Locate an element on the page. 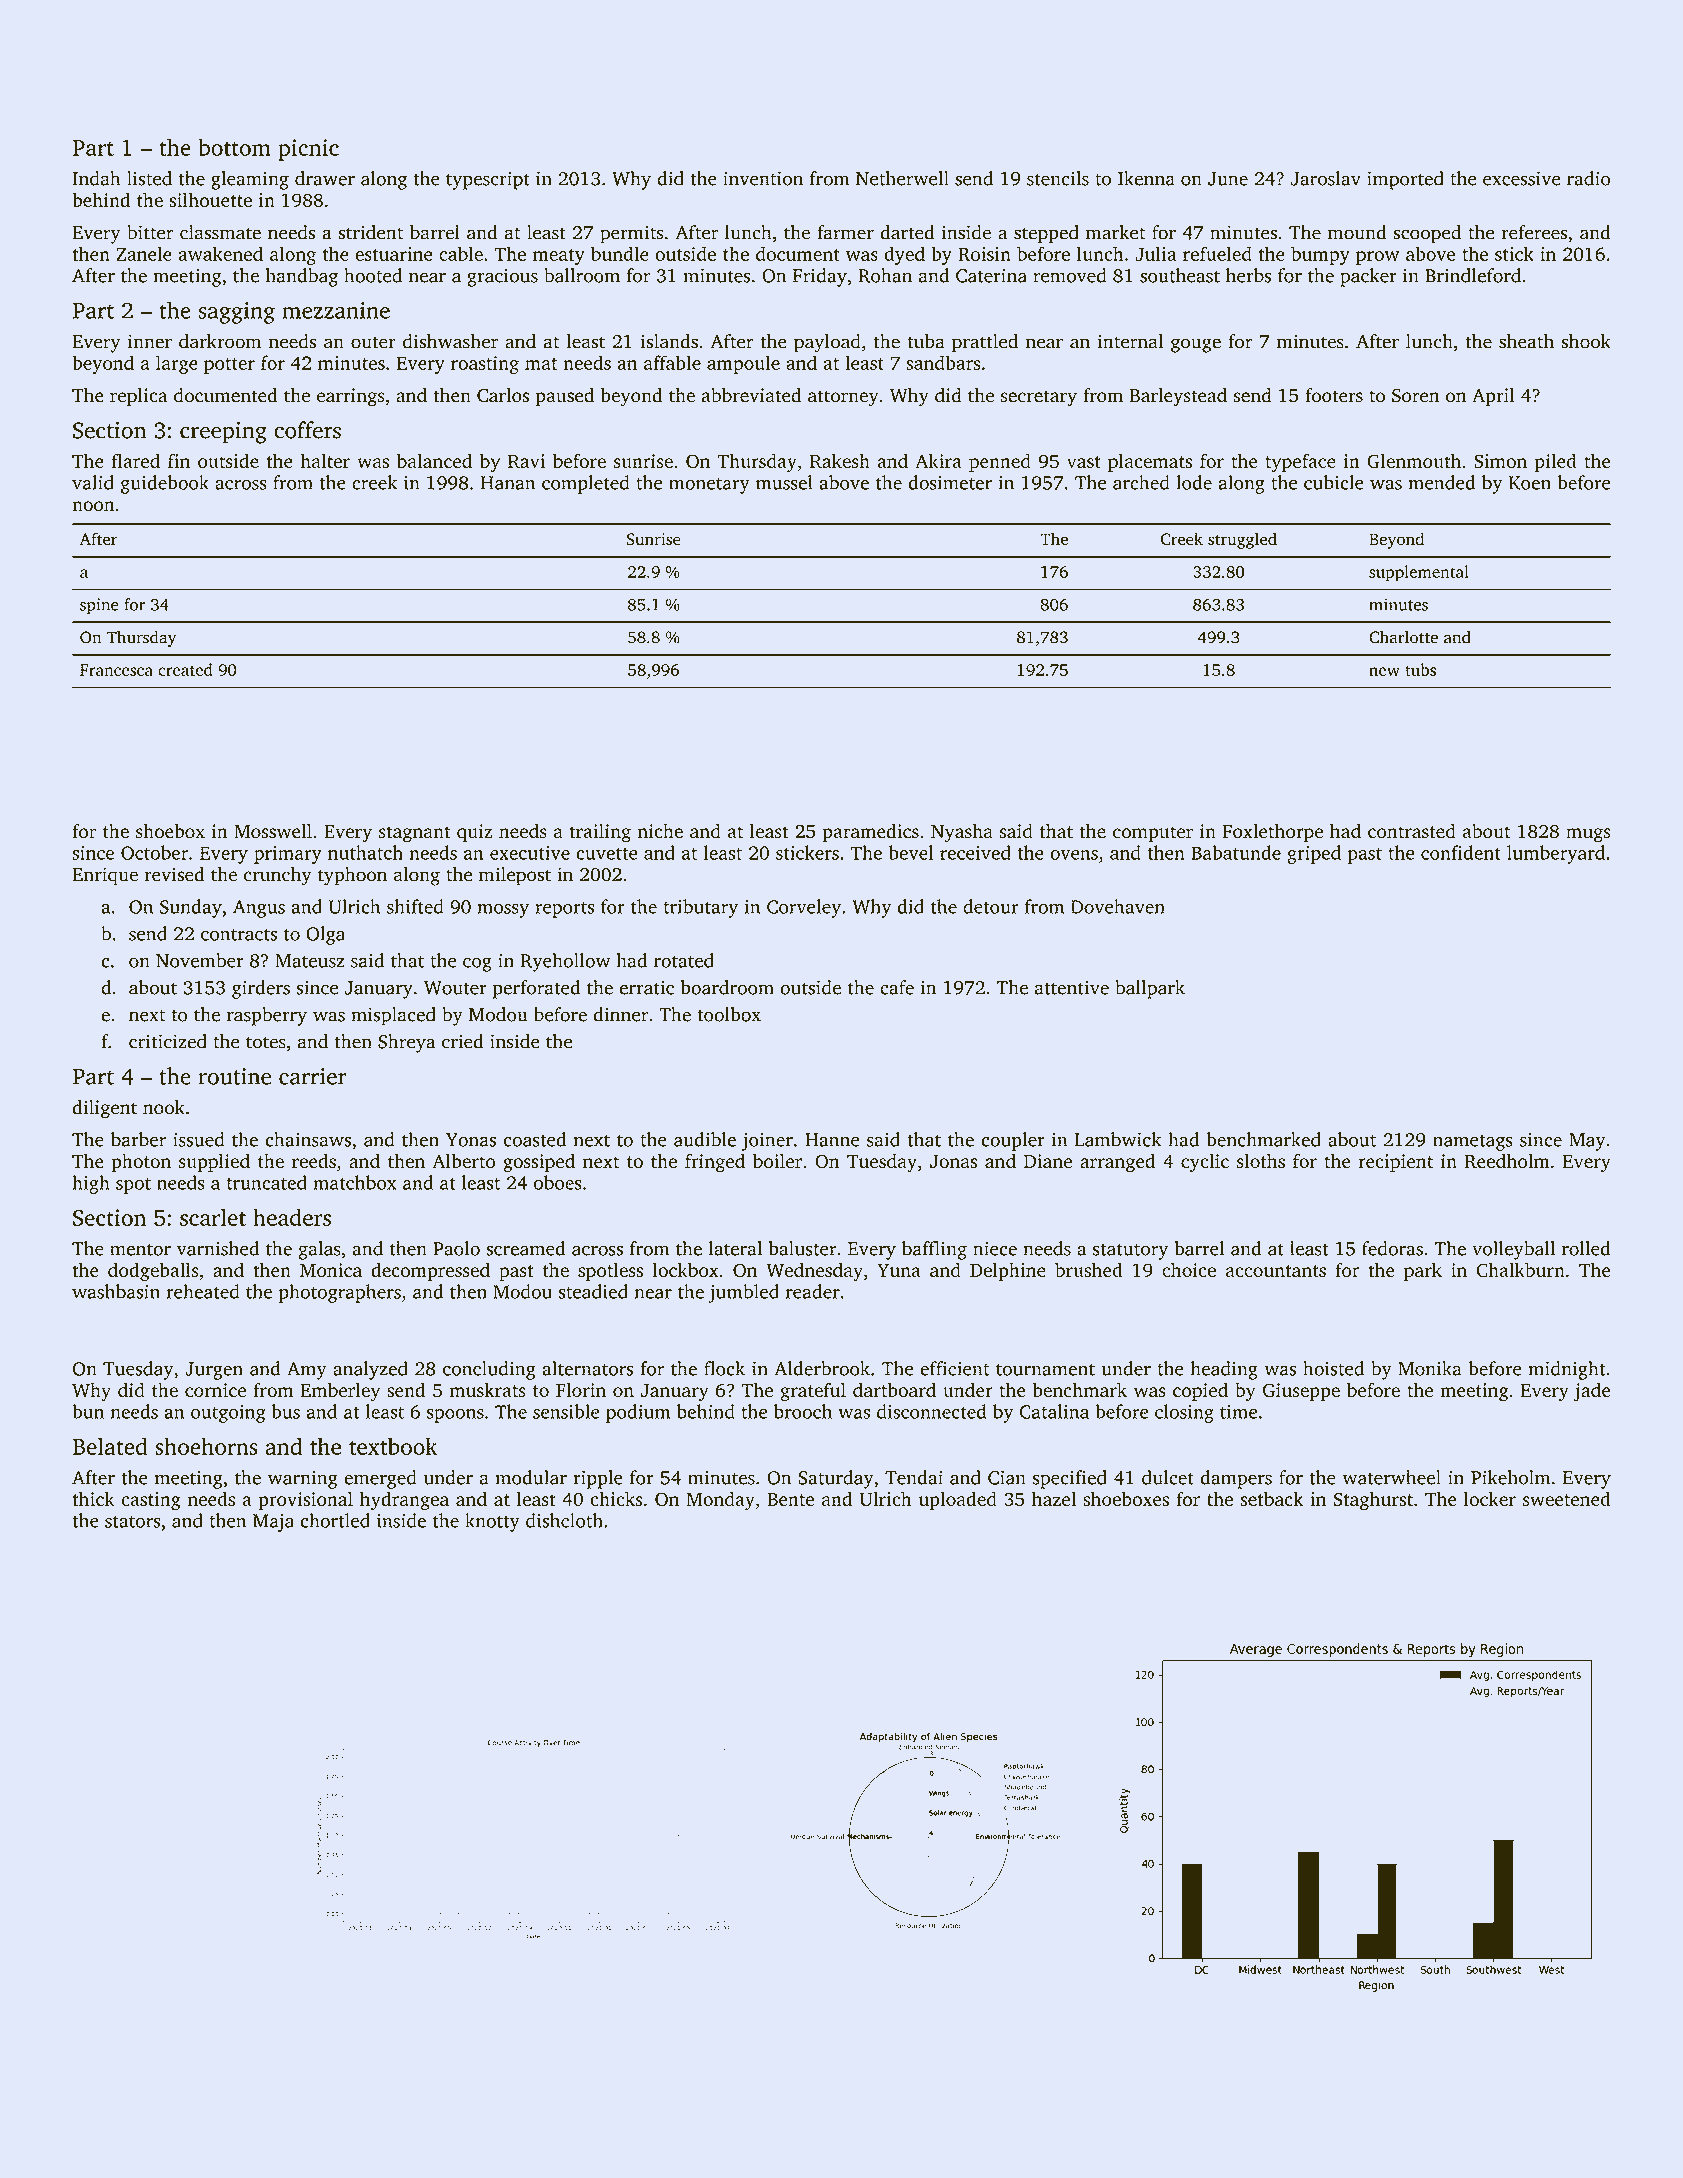  Jaroslav is located at coordinates (1326, 178).
